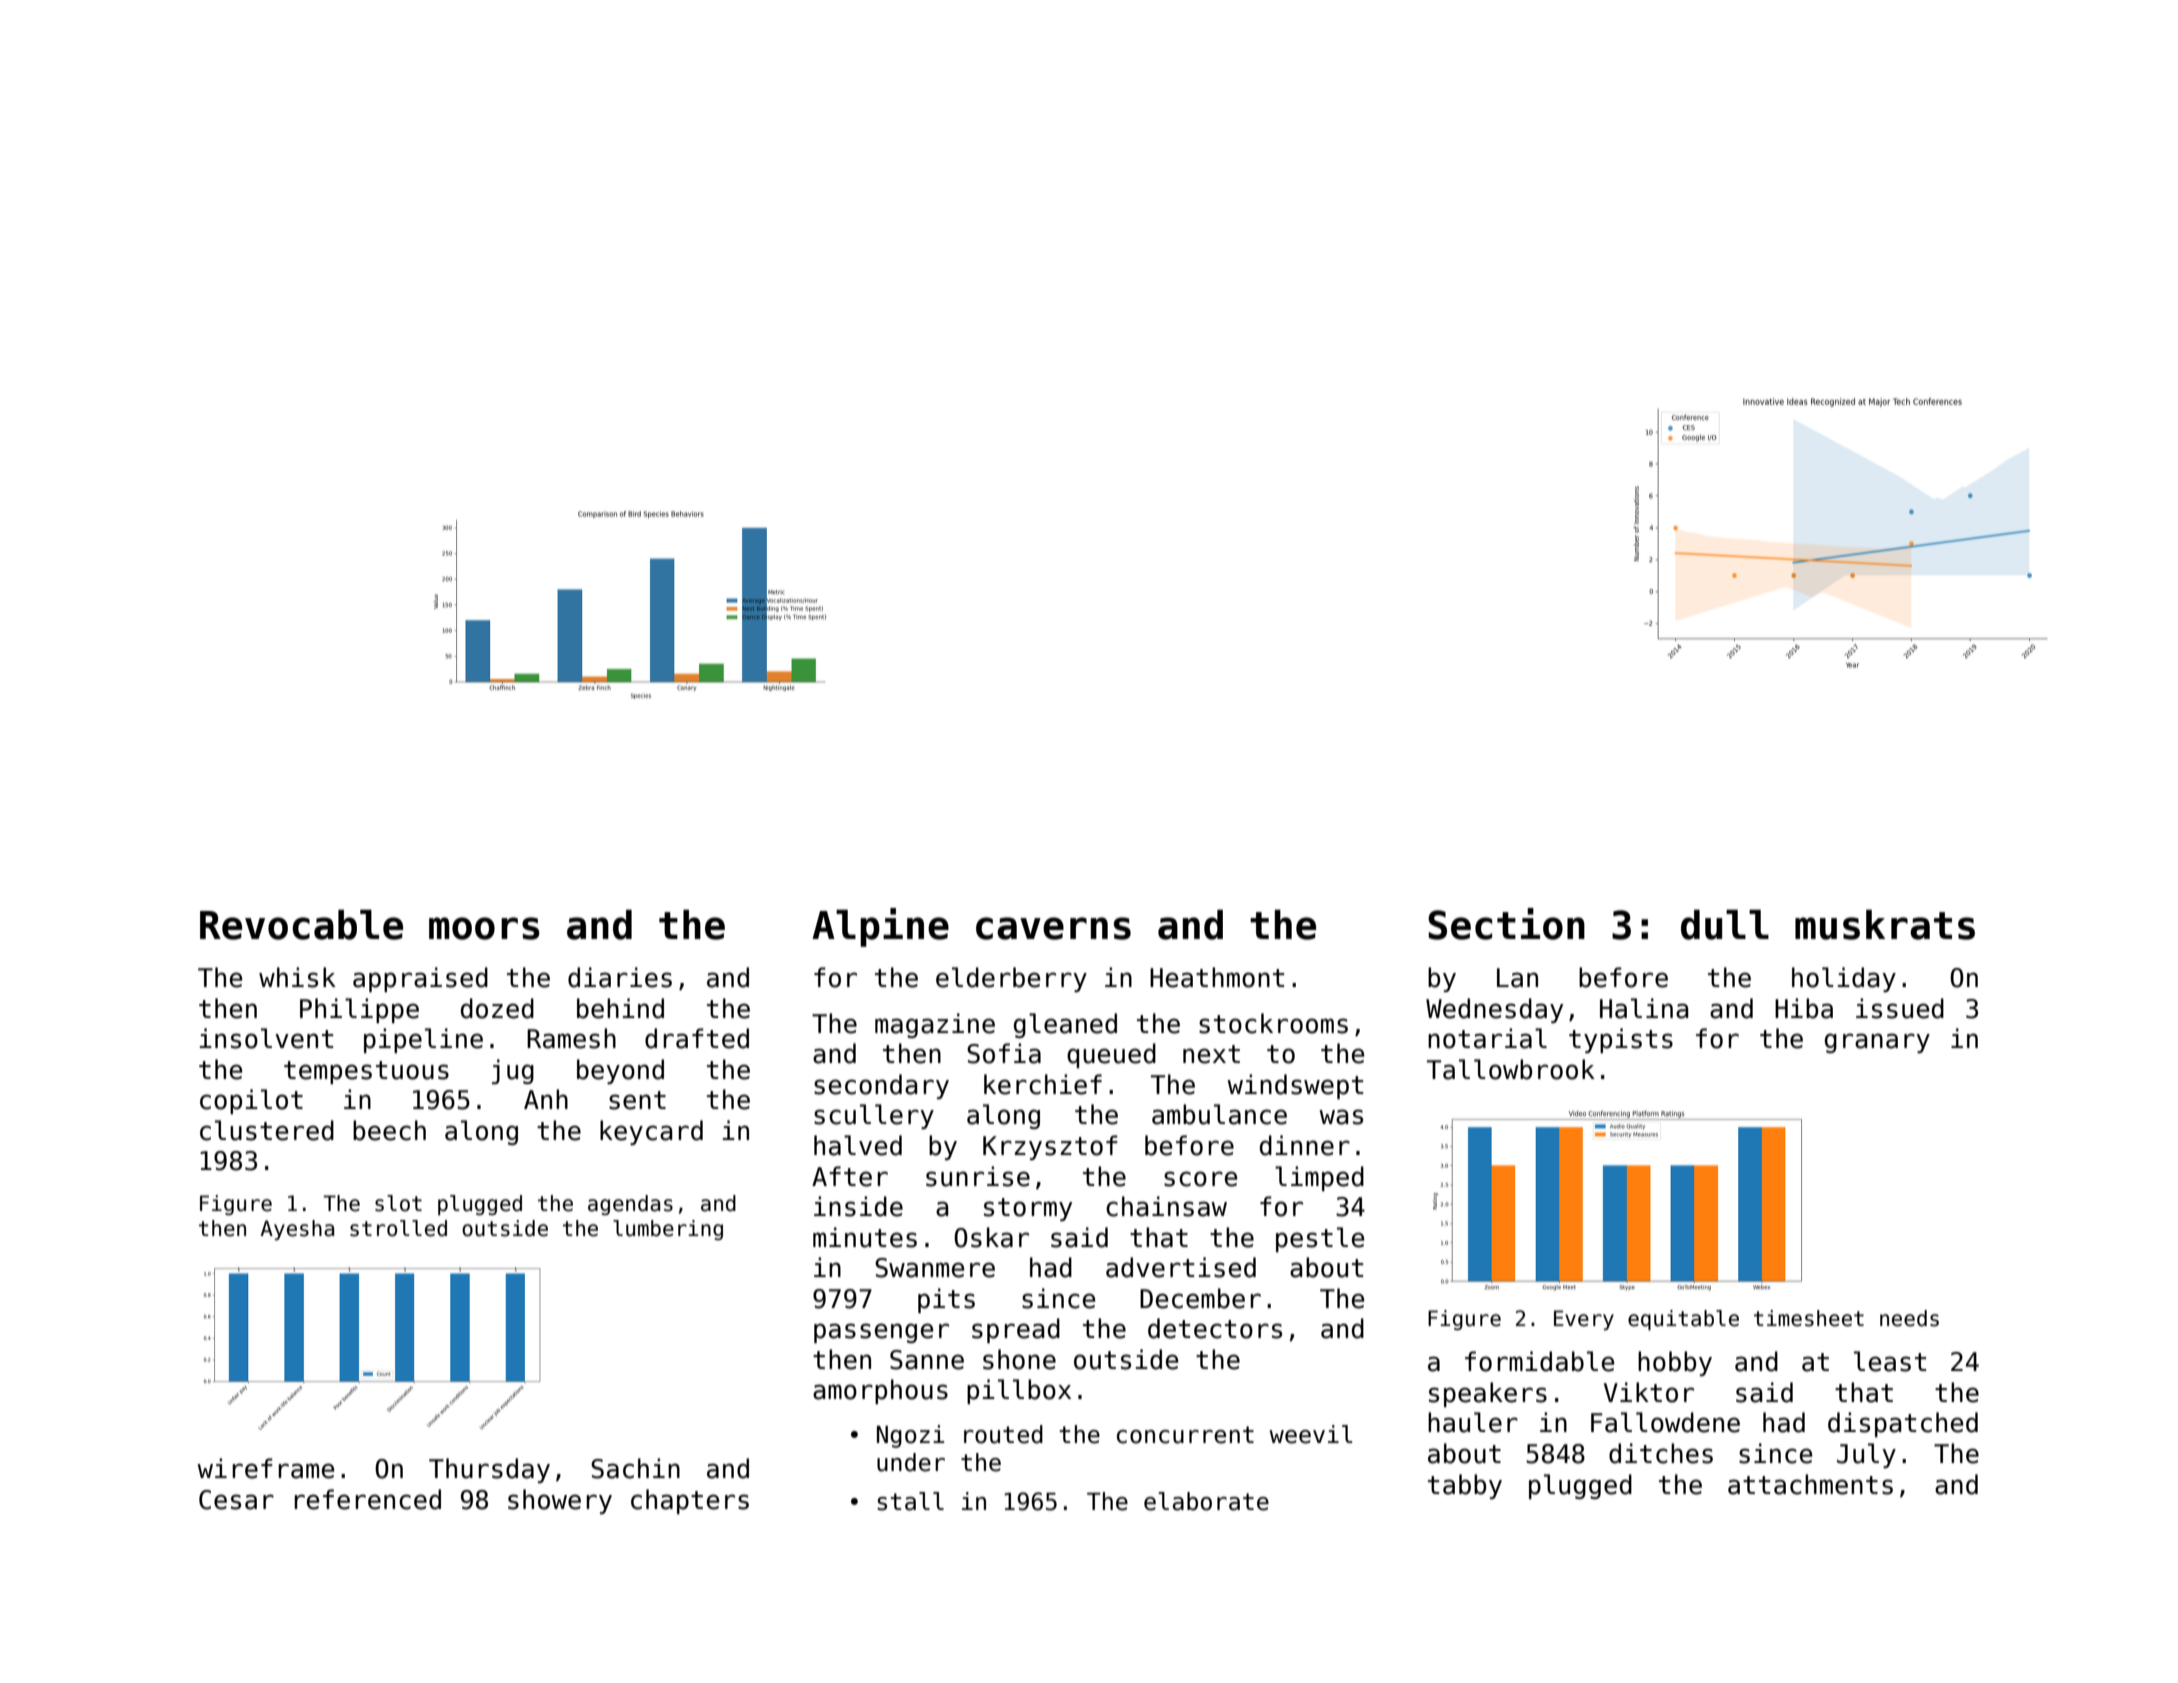  Describe the element at coordinates (266, 1038) in the document. I see `insolvent` at that location.
